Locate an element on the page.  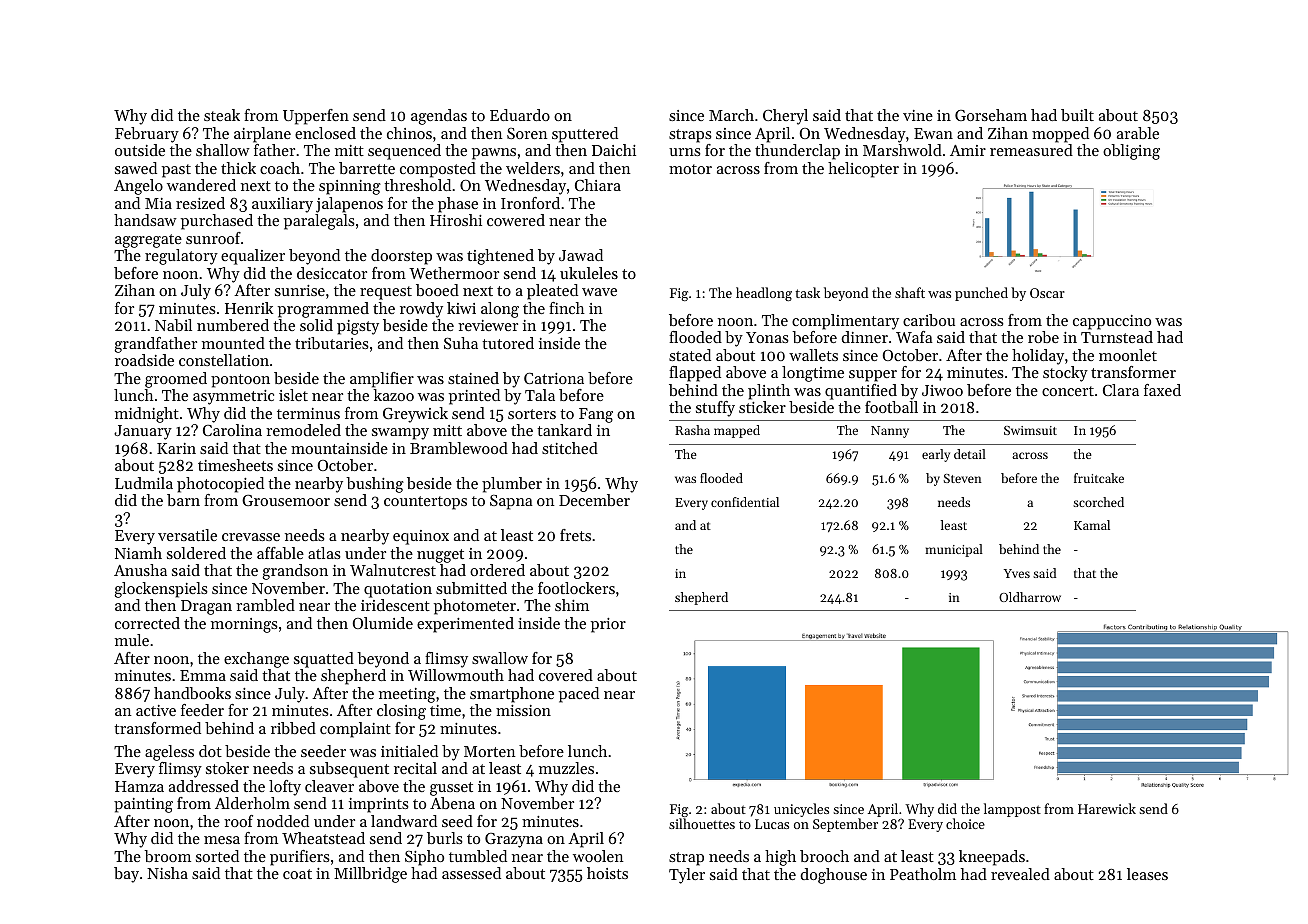
Sapna is located at coordinates (511, 502).
